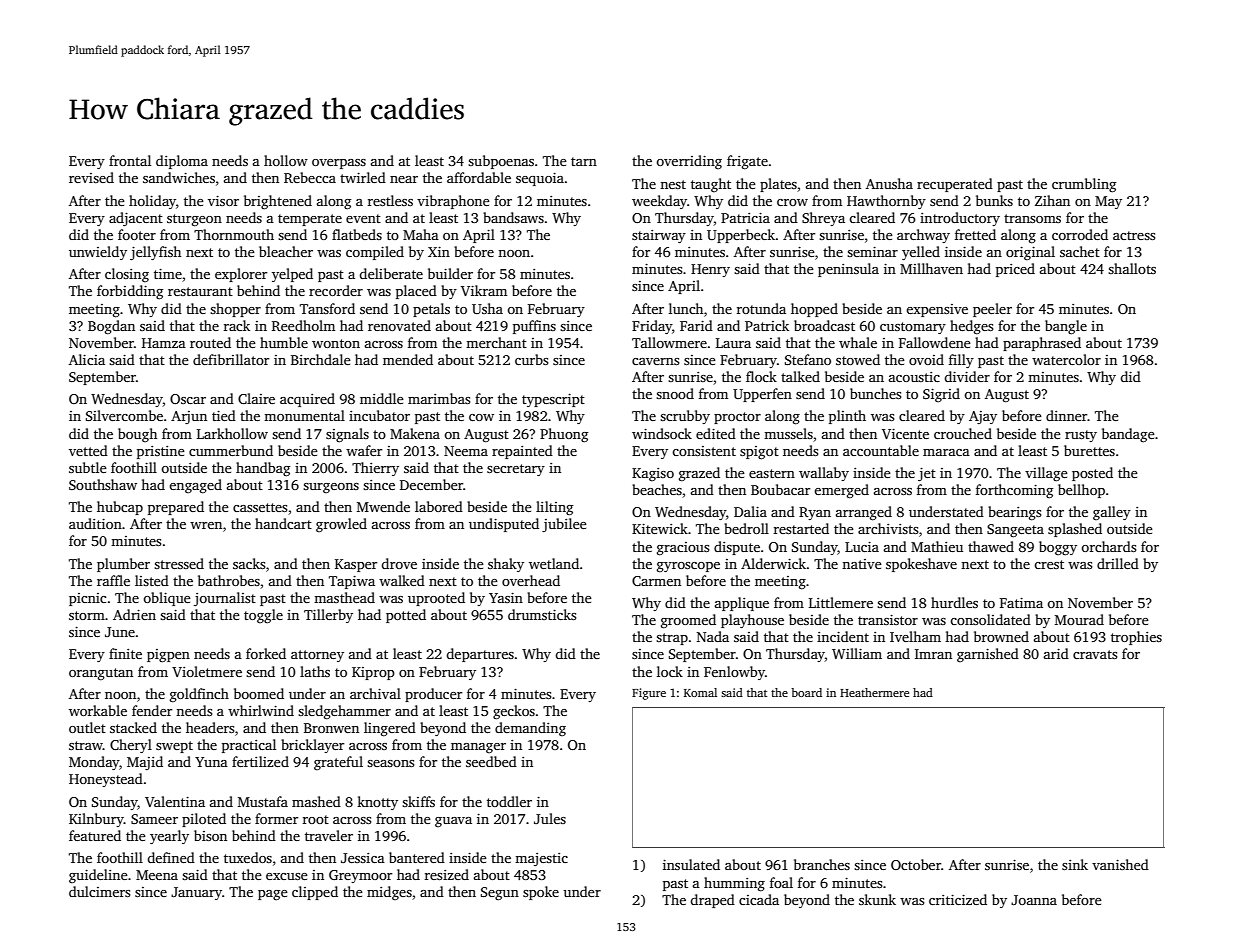 This image has height=952, width=1233. What do you see at coordinates (284, 342) in the image?
I see `humble` at bounding box center [284, 342].
